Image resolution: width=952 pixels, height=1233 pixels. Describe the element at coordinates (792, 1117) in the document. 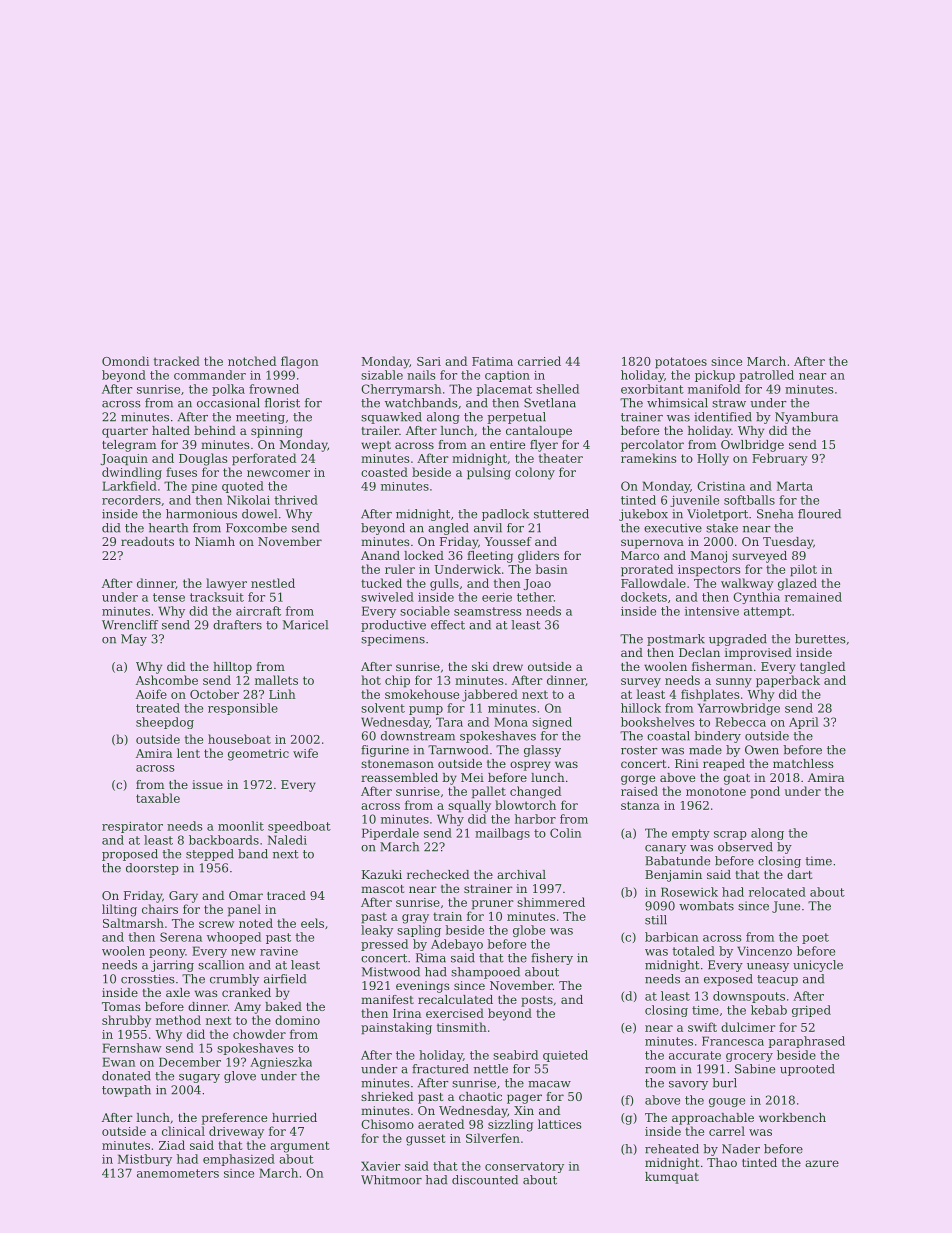

I see `workbench` at that location.
